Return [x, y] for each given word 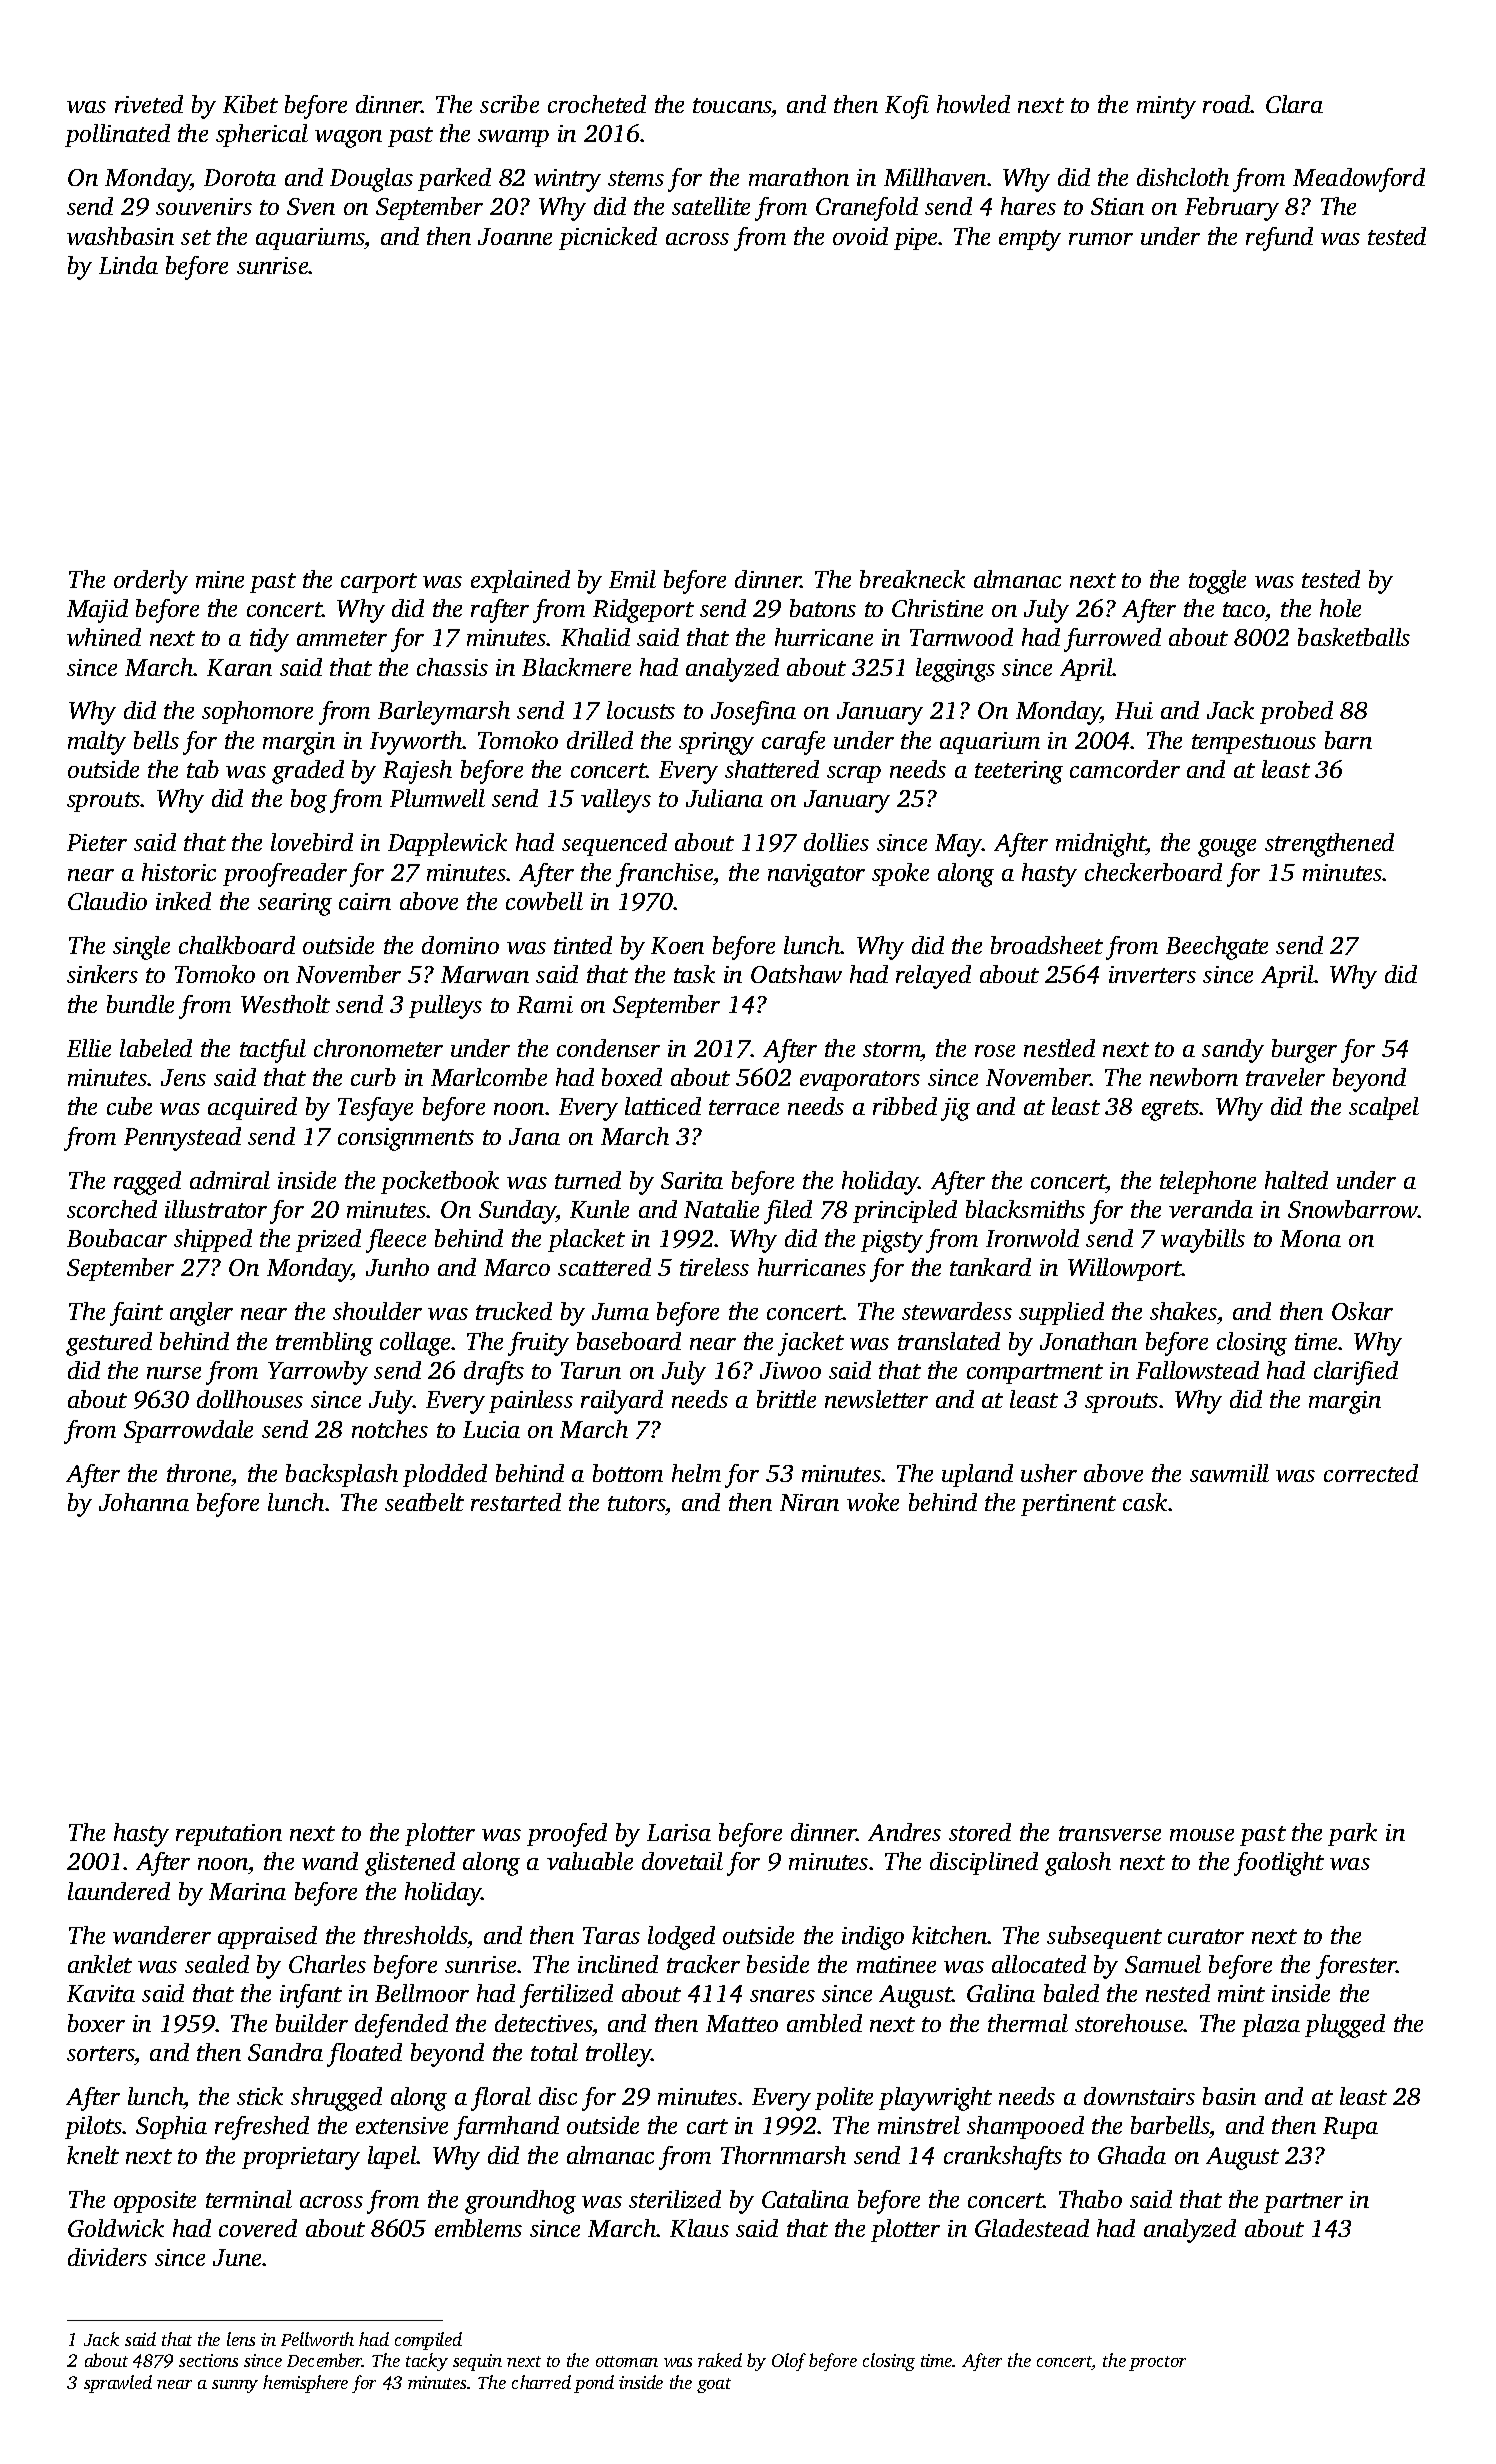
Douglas [371, 180]
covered [258, 2228]
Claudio [107, 901]
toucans [732, 105]
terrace [744, 1107]
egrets [1171, 1110]
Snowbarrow [1353, 1209]
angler [201, 1314]
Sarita [692, 1180]
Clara [1294, 104]
